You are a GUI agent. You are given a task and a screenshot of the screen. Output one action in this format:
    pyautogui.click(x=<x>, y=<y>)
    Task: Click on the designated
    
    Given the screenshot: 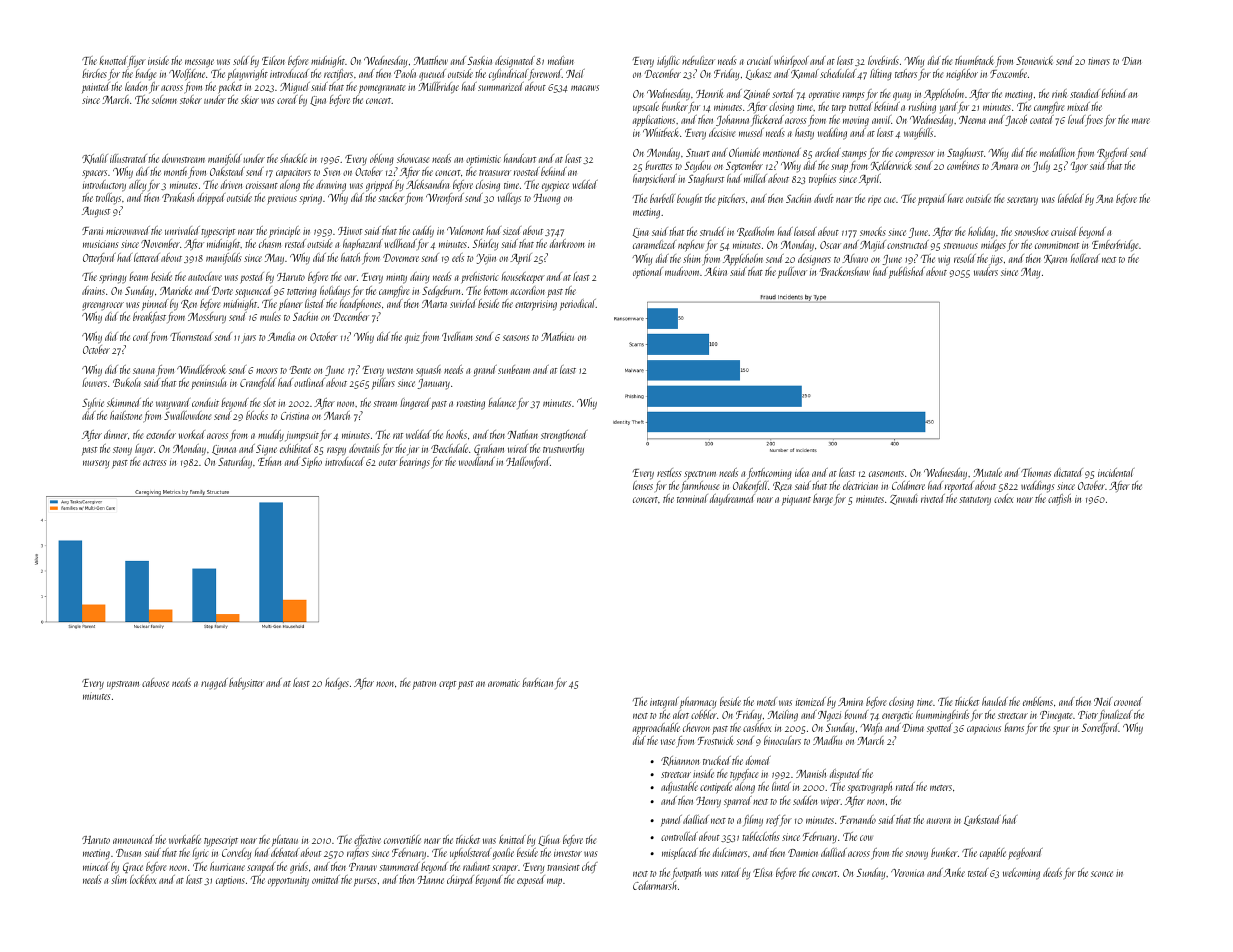 What is the action you would take?
    pyautogui.click(x=515, y=62)
